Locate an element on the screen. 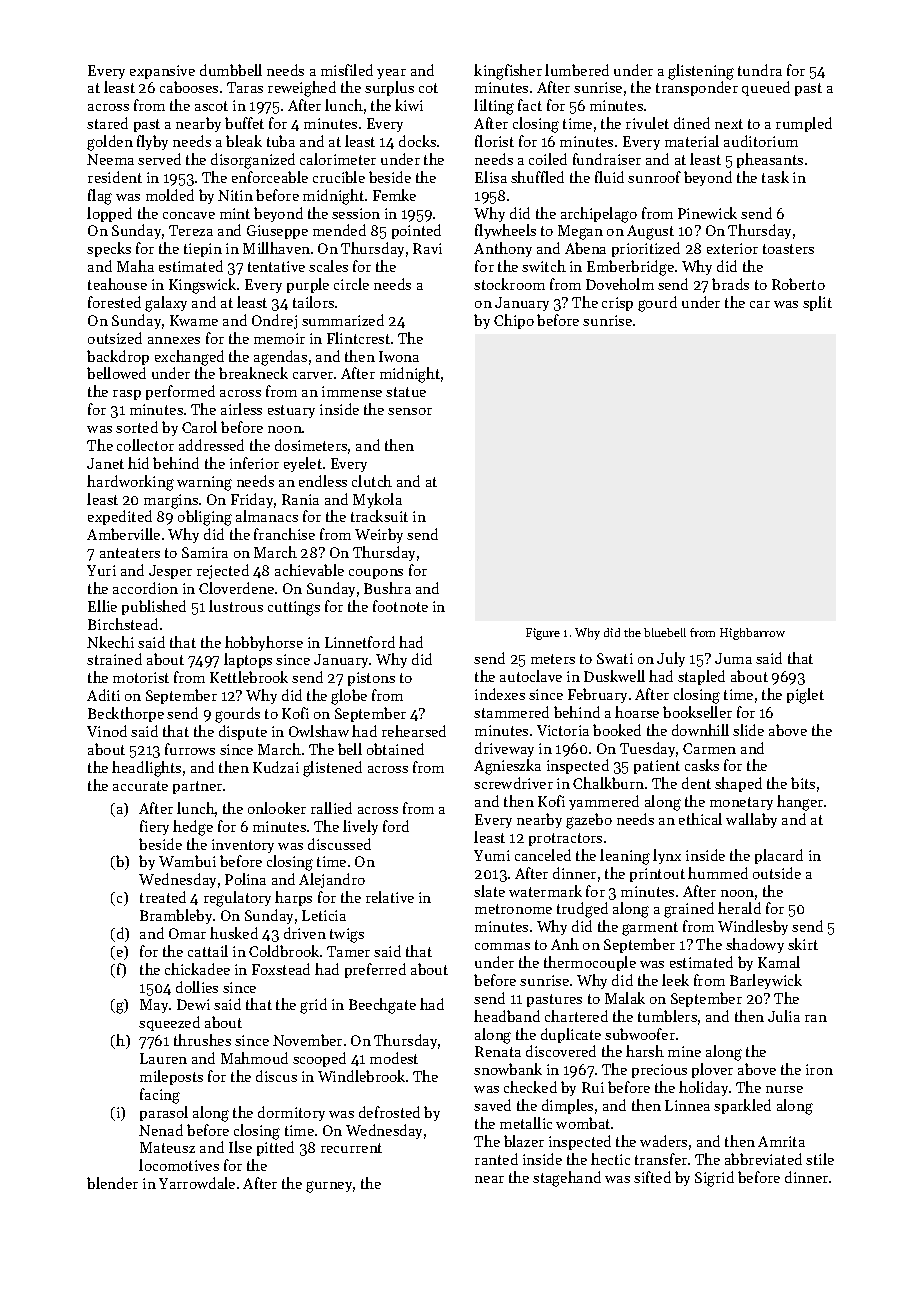  scooped is located at coordinates (319, 1059).
